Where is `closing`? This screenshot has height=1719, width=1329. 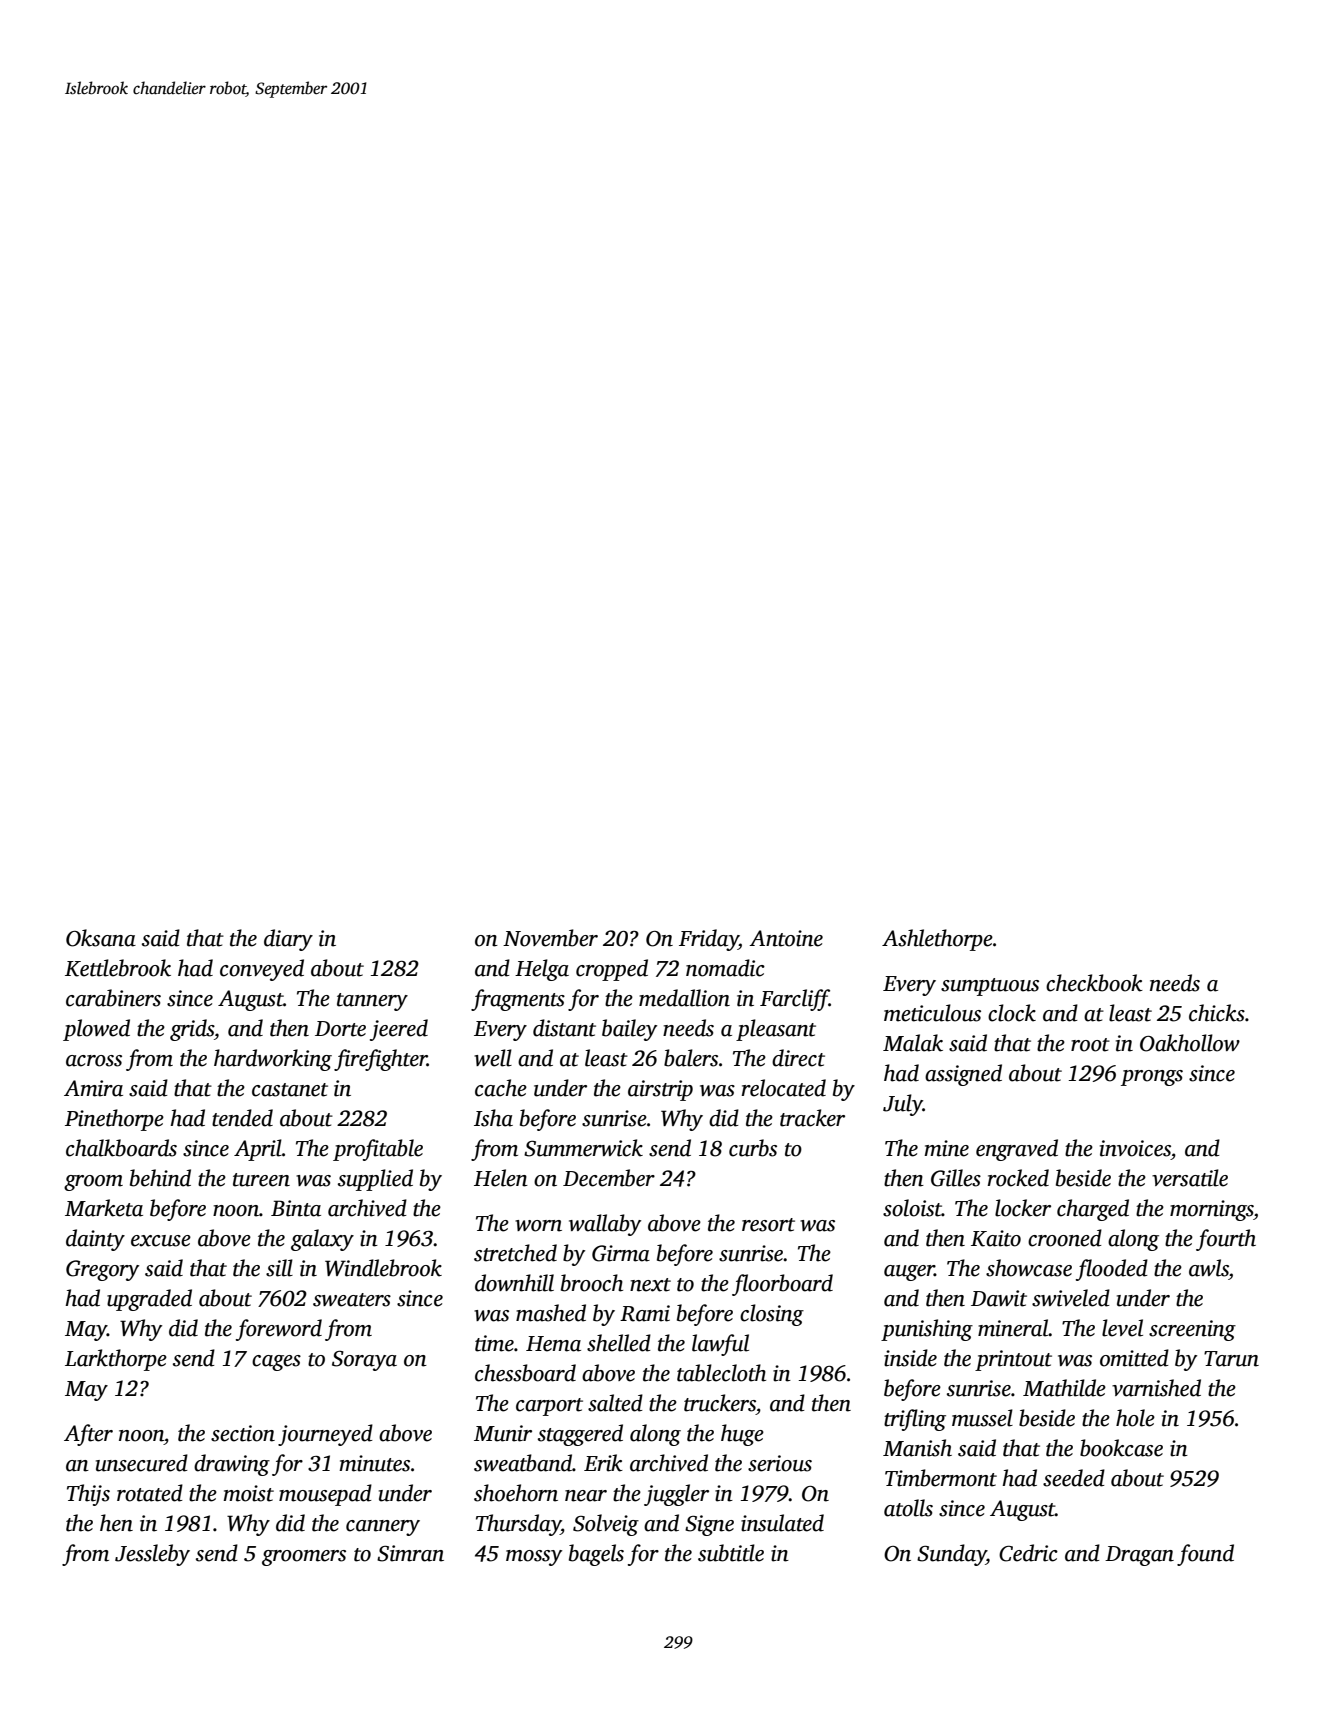
closing is located at coordinates (772, 1315).
